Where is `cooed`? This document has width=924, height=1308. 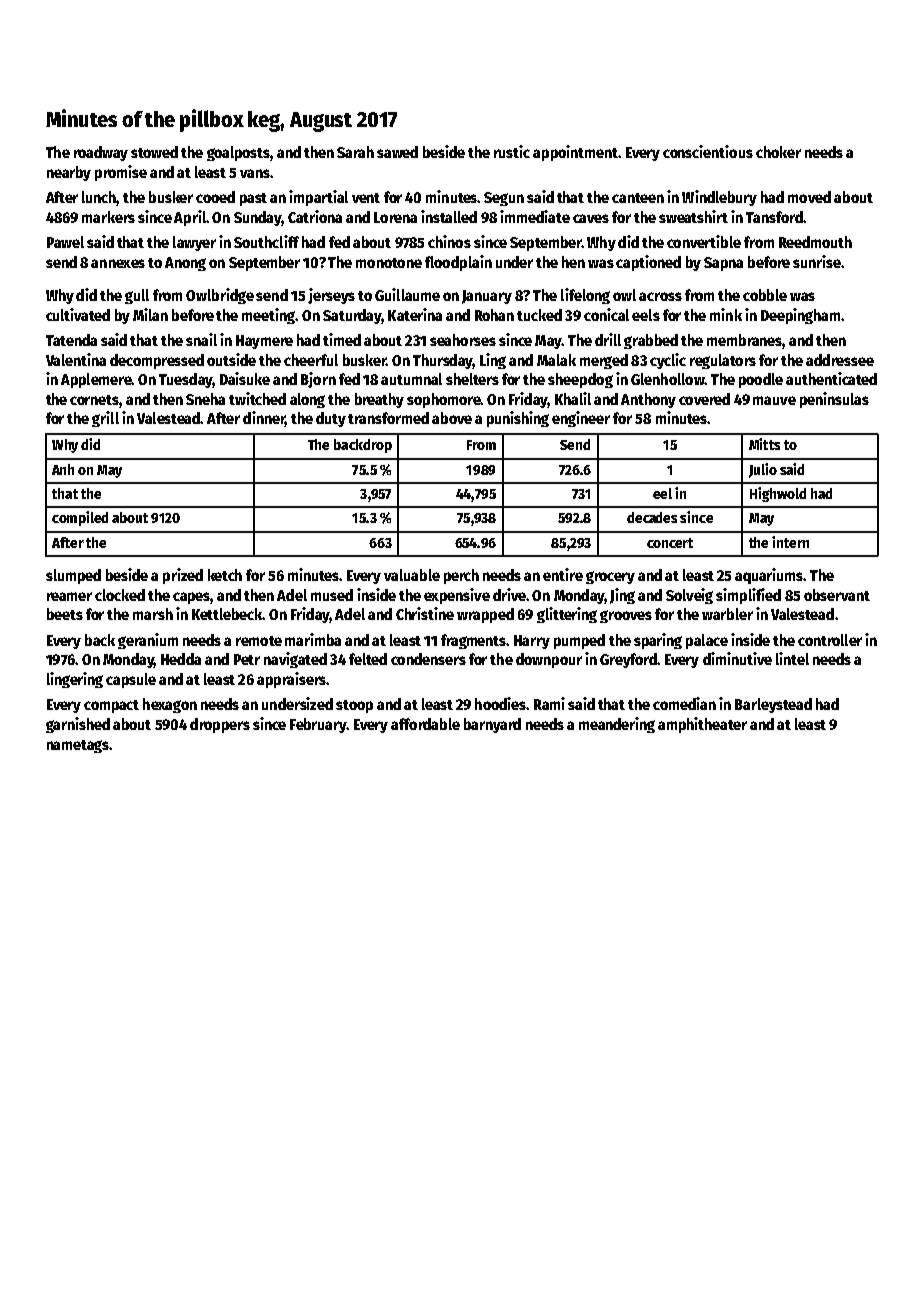 cooed is located at coordinates (215, 197).
